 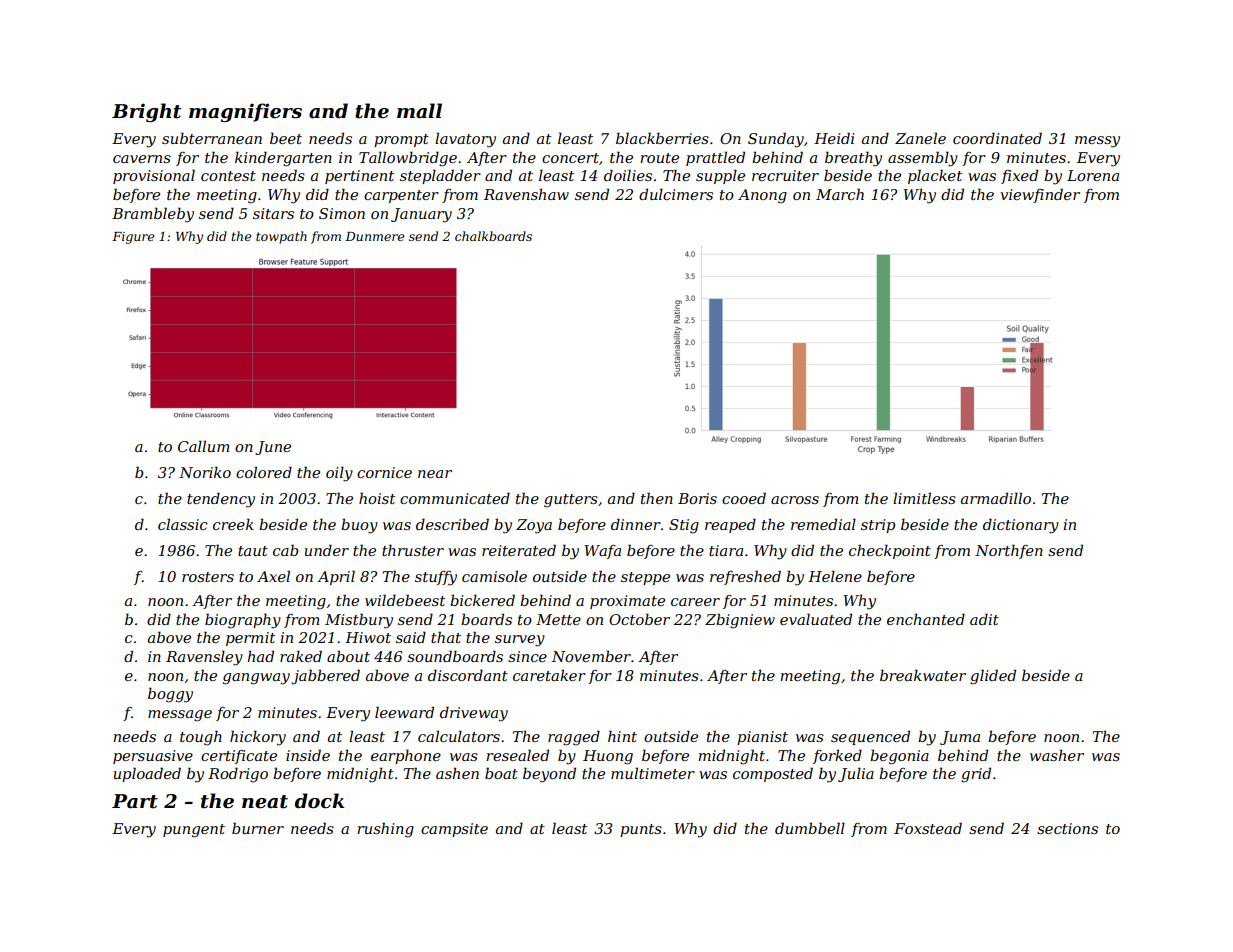 What do you see at coordinates (256, 679) in the page?
I see `gangway` at bounding box center [256, 679].
